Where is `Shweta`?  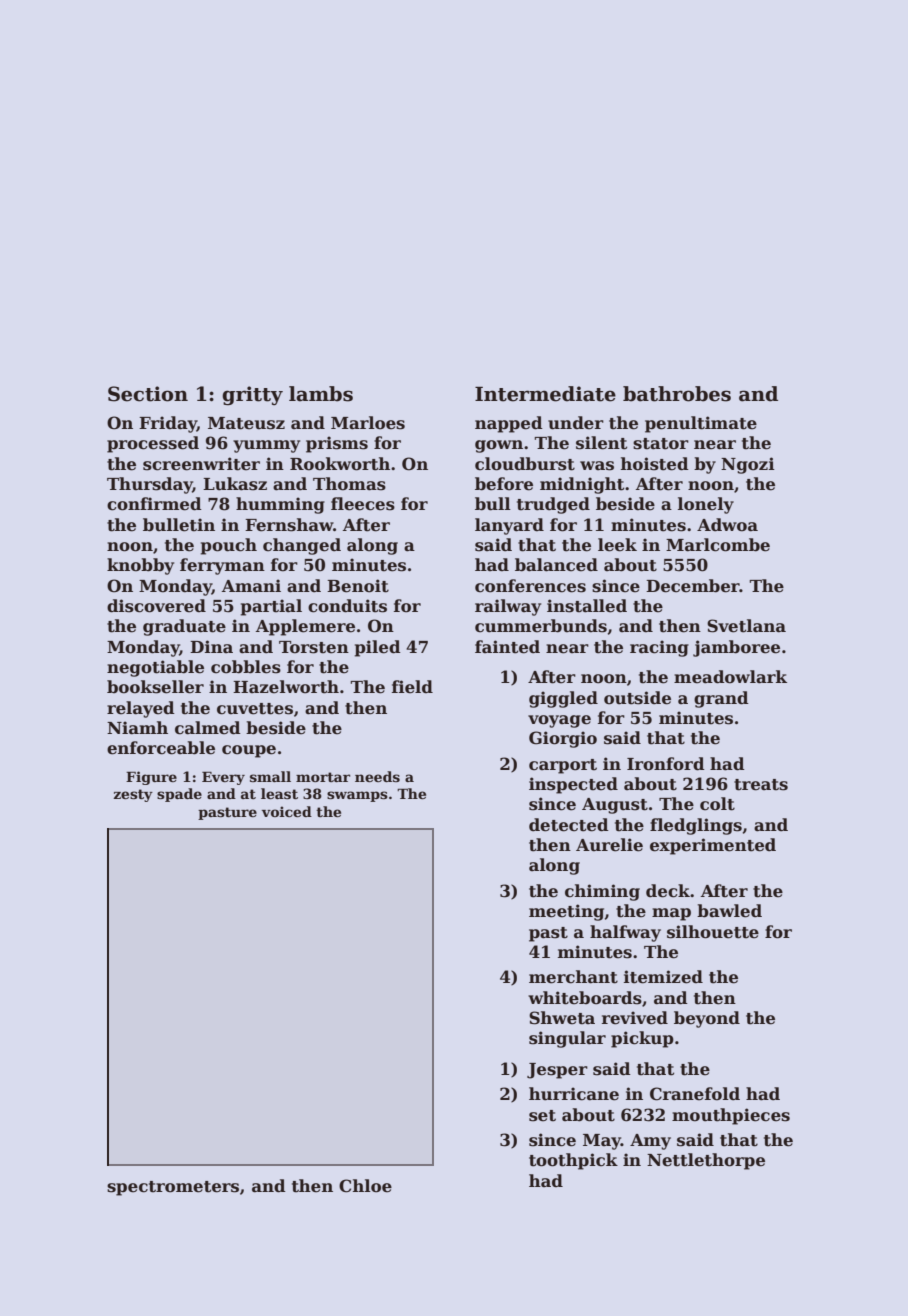
Shweta is located at coordinates (562, 1018).
